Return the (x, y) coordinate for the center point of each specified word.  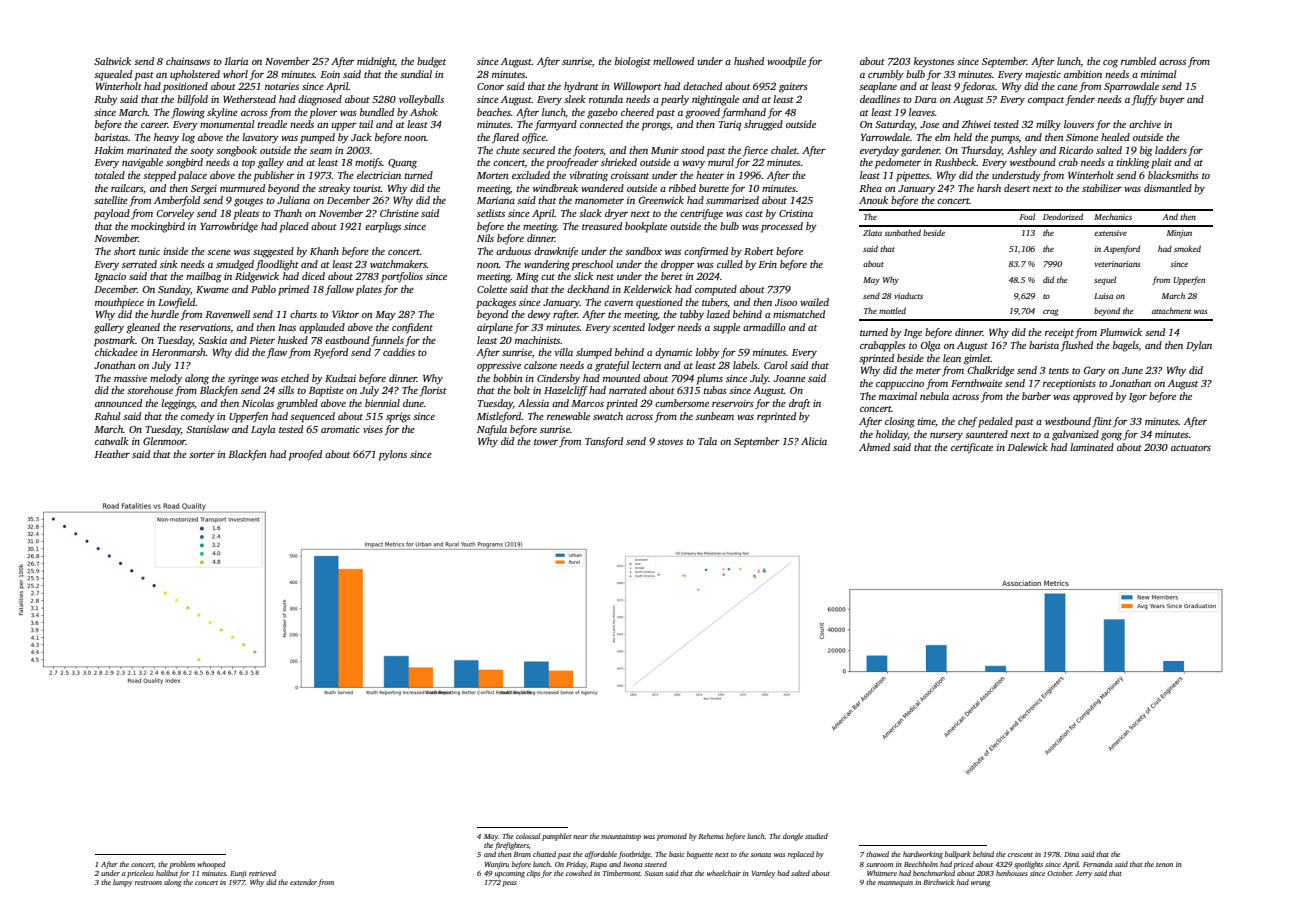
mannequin (895, 883)
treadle (272, 124)
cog (1110, 64)
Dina (1071, 854)
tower (546, 442)
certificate (972, 448)
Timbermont (622, 873)
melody (166, 379)
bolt (522, 390)
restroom (148, 883)
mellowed (673, 61)
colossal (528, 836)
